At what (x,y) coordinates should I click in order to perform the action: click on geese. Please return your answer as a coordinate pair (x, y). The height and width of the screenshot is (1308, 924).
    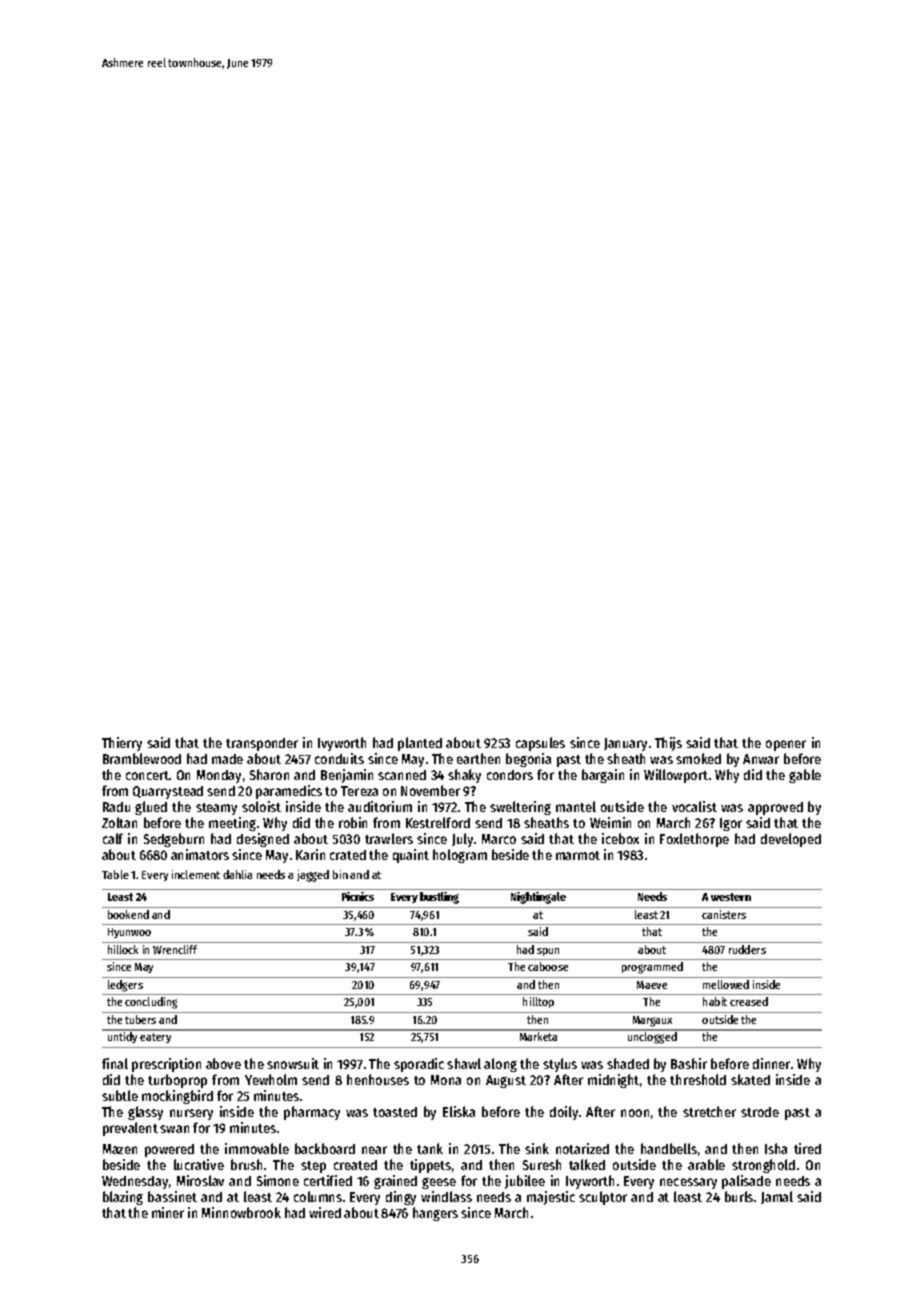
    Looking at the image, I should click on (439, 1183).
